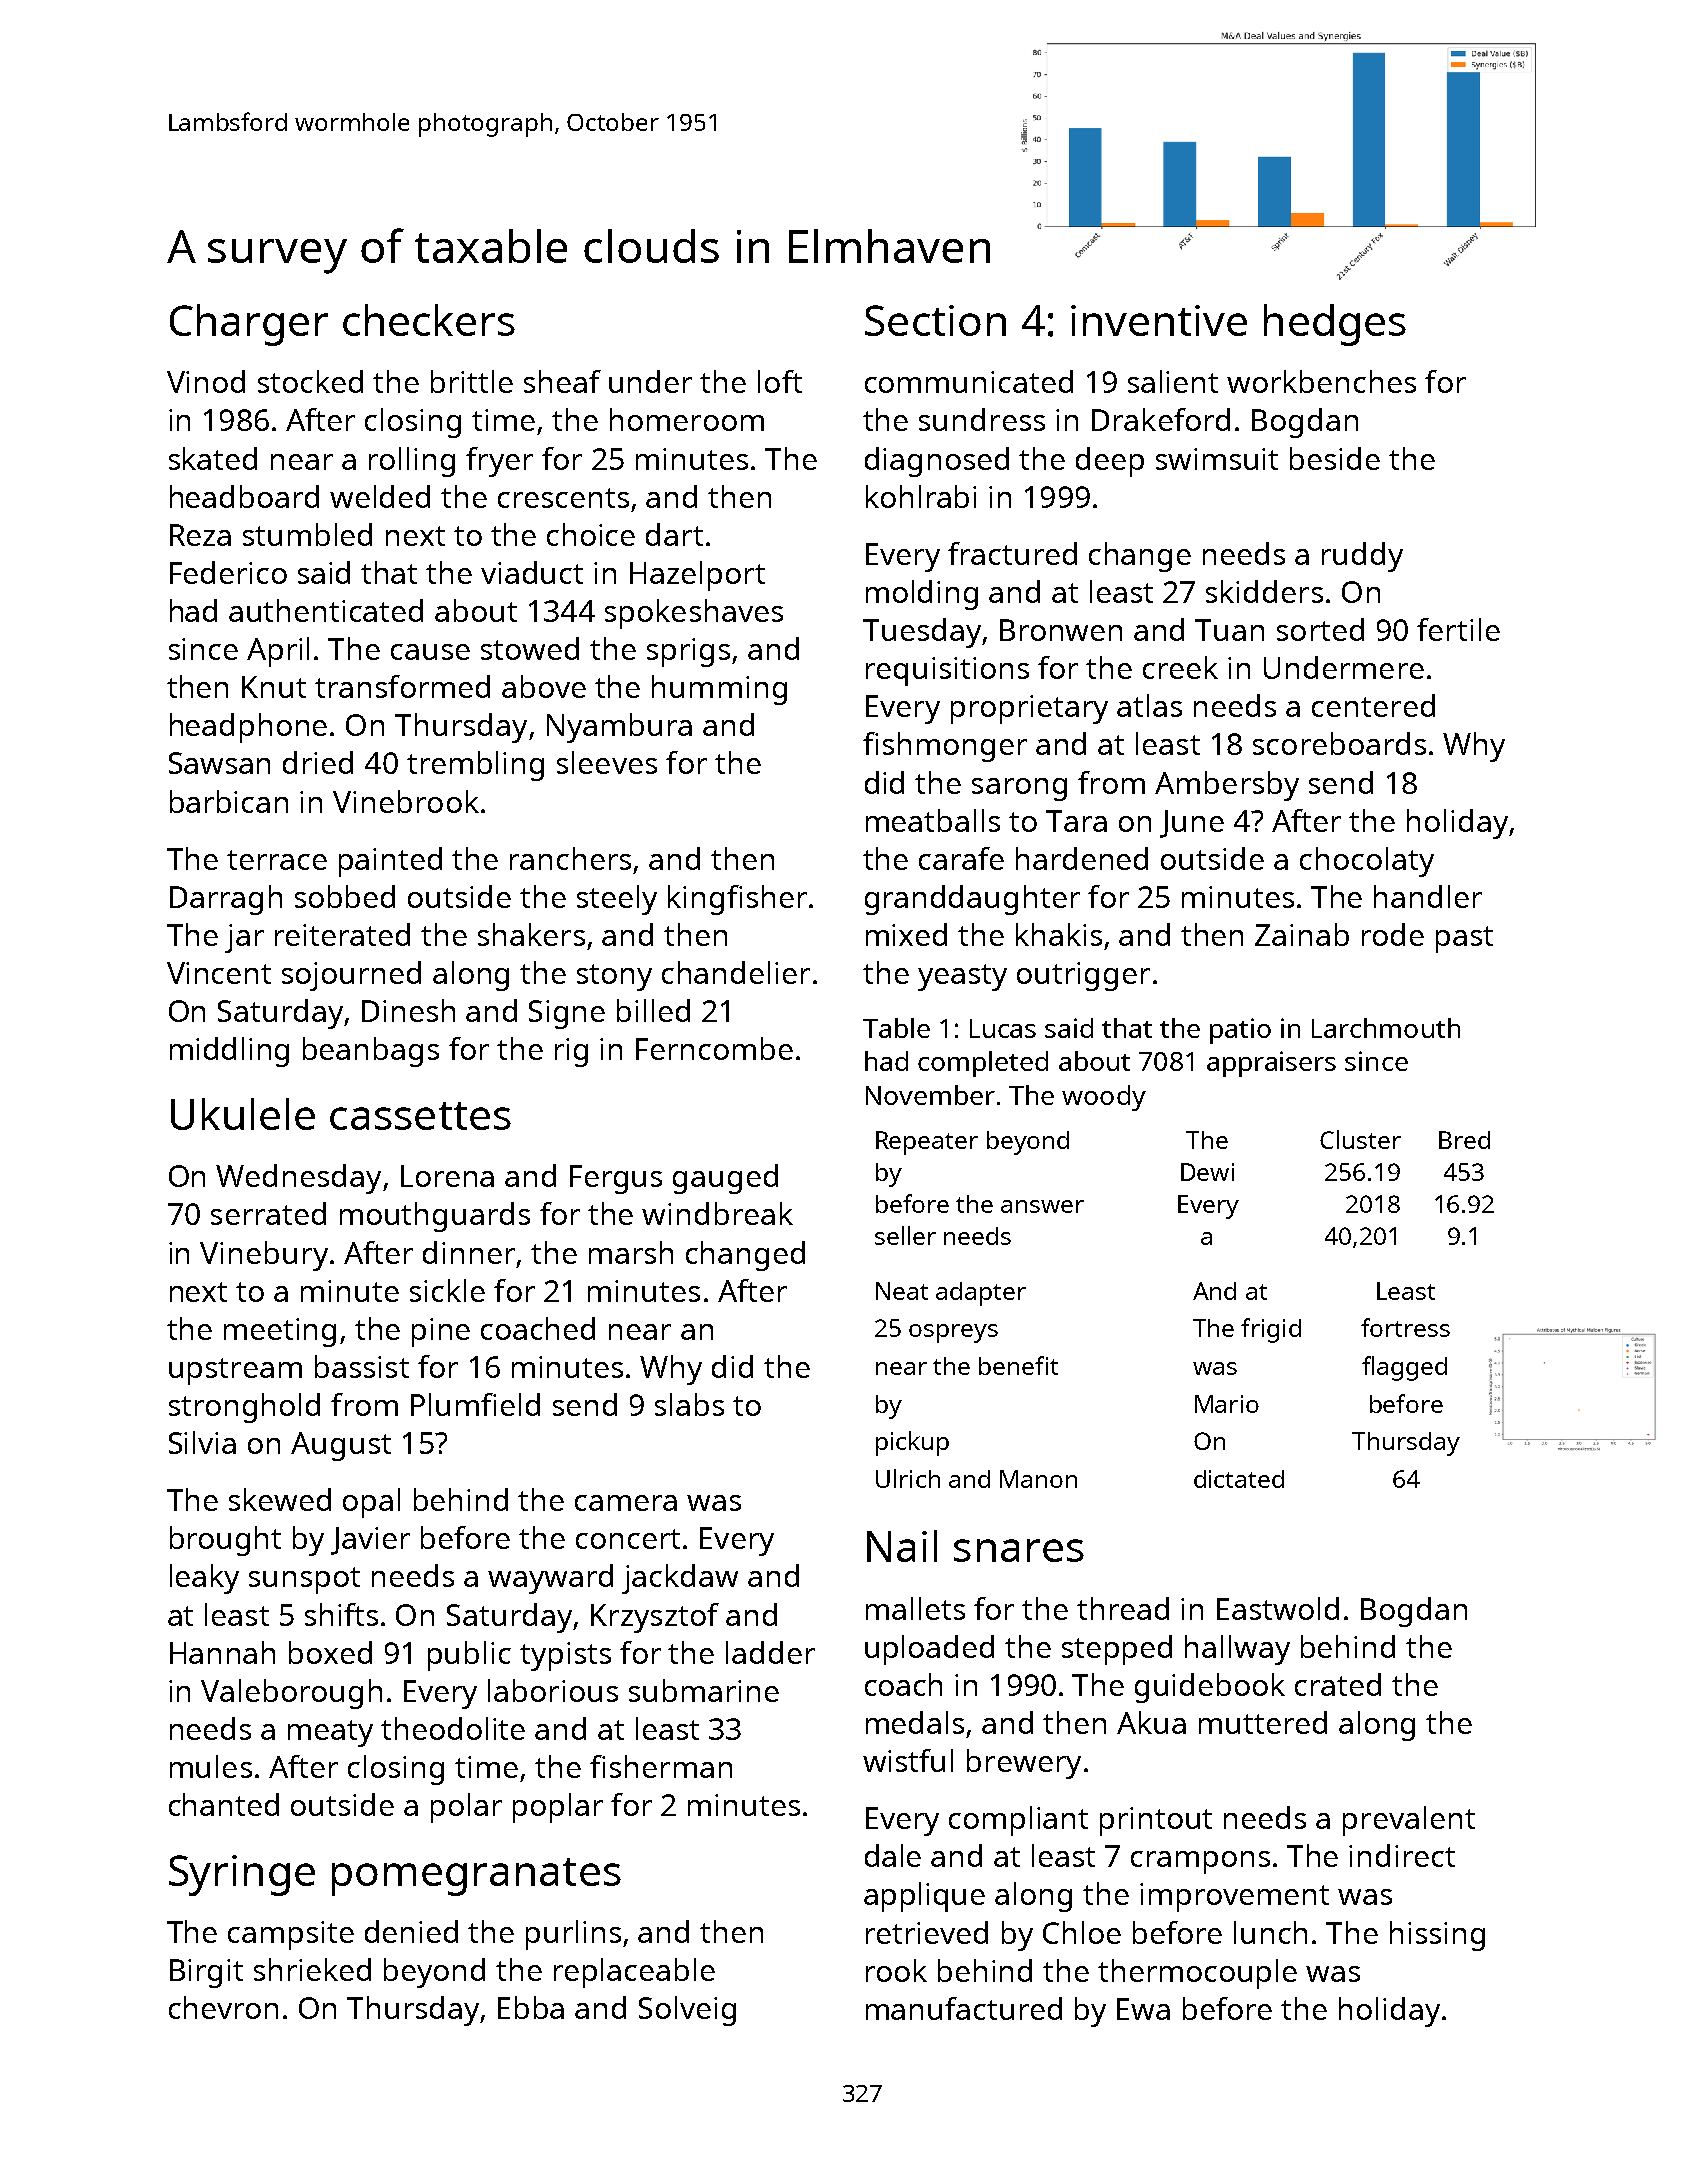 The image size is (1683, 2178). I want to click on Krzysztof, so click(655, 1618).
